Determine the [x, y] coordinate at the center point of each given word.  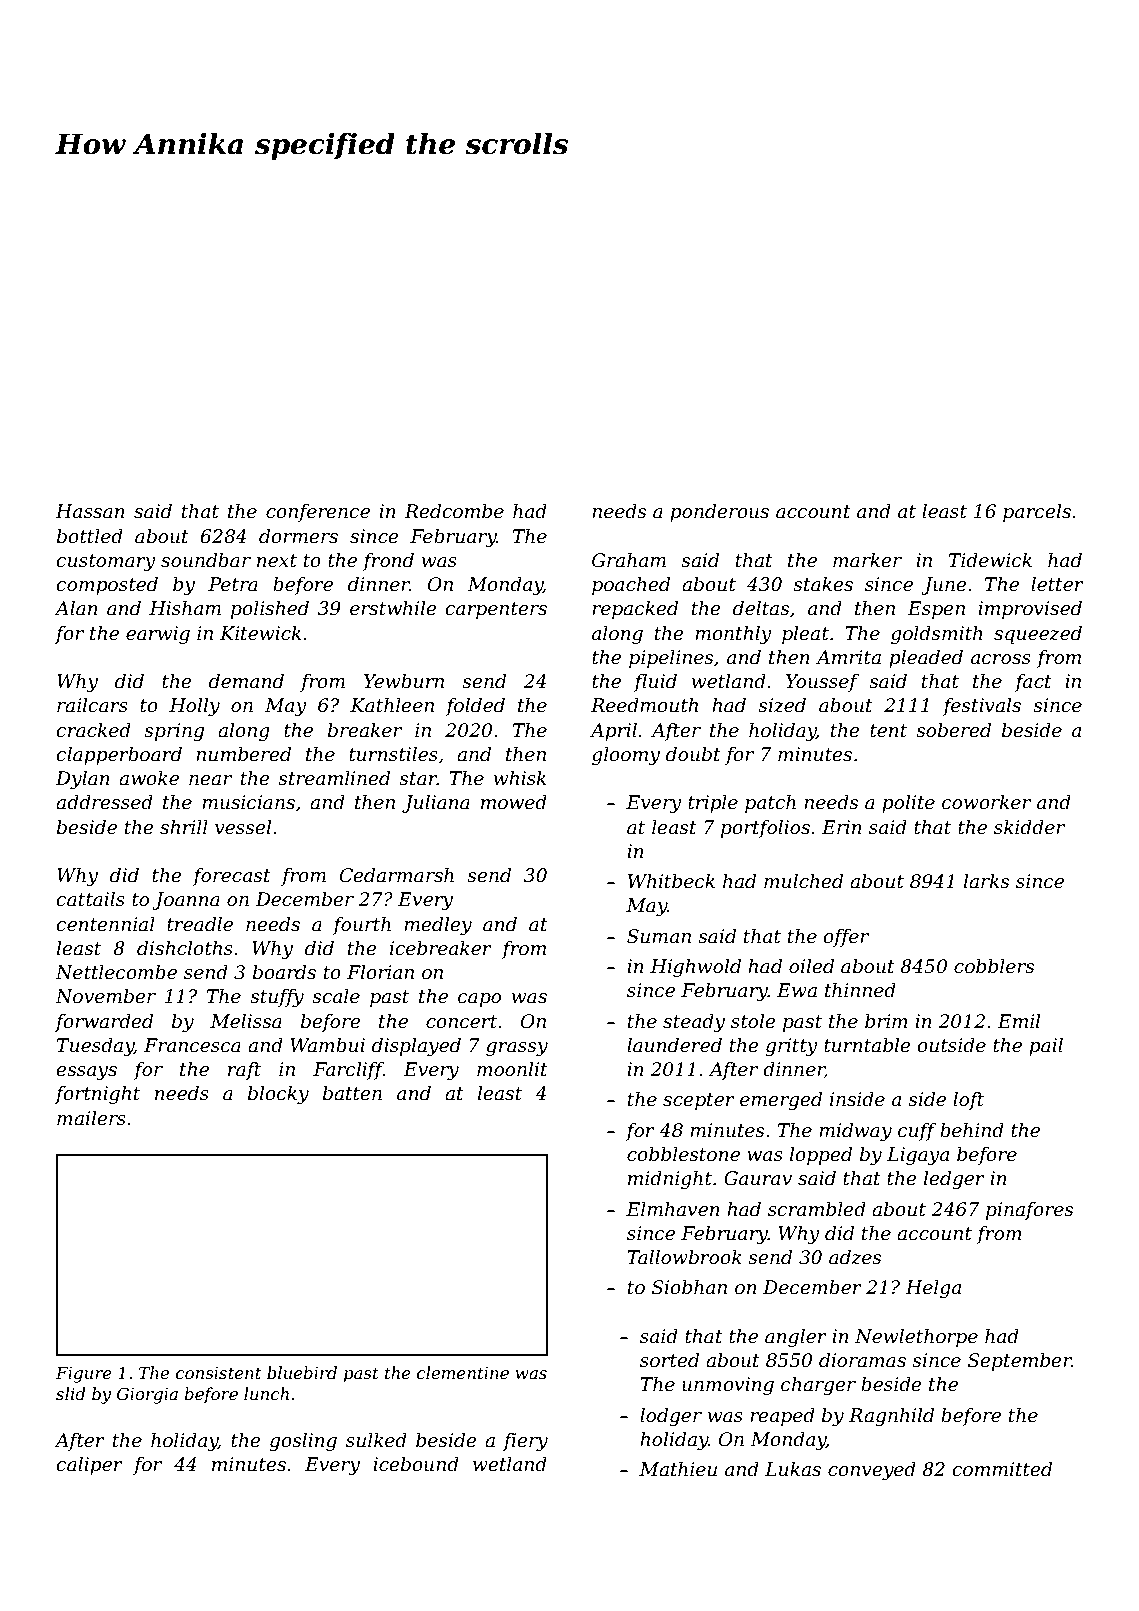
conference [318, 513]
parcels [1037, 513]
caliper [89, 1466]
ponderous [719, 513]
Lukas [793, 1469]
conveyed [872, 1471]
